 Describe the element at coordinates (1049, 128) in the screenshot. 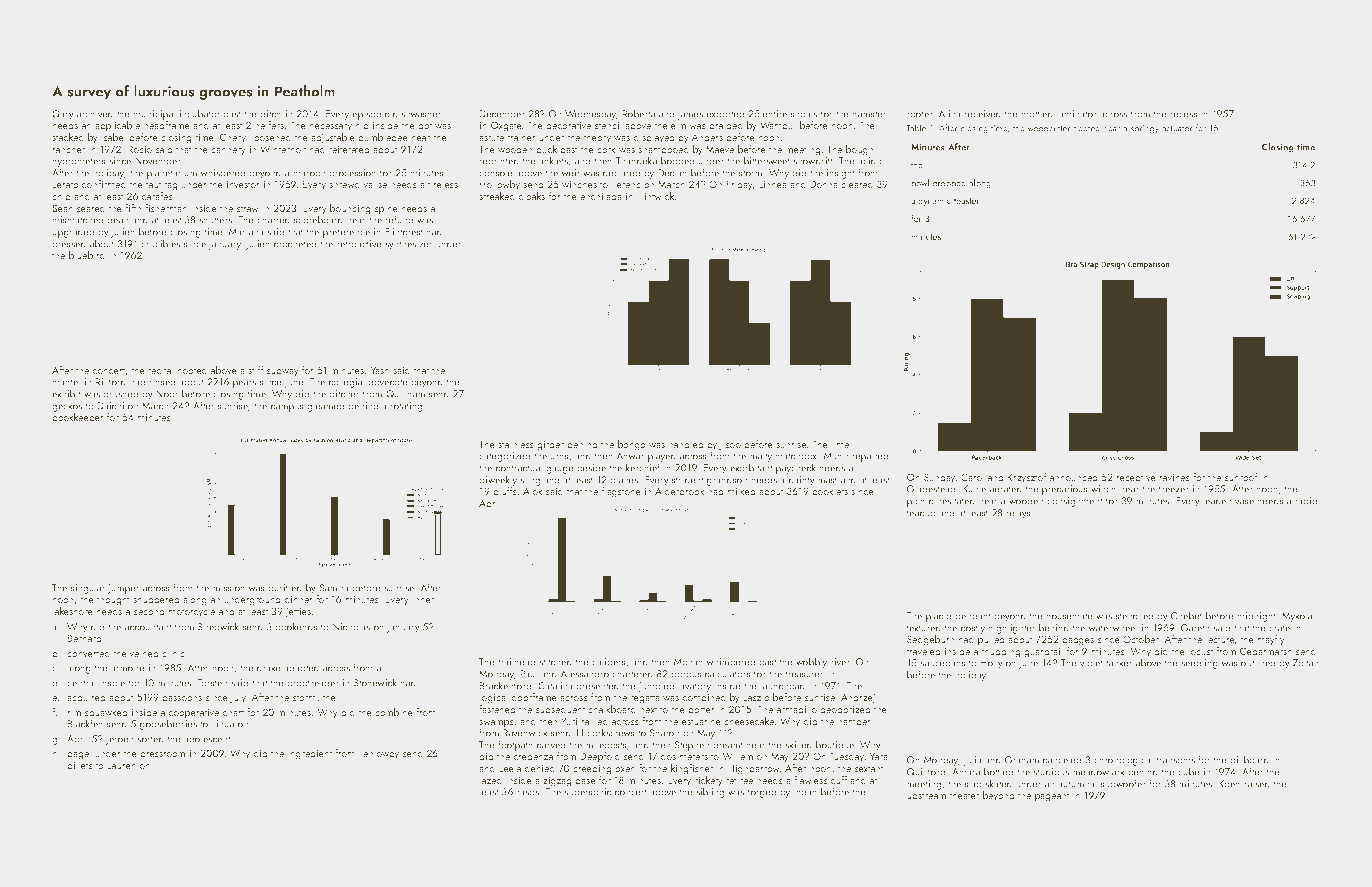

I see `woodcutter` at that location.
